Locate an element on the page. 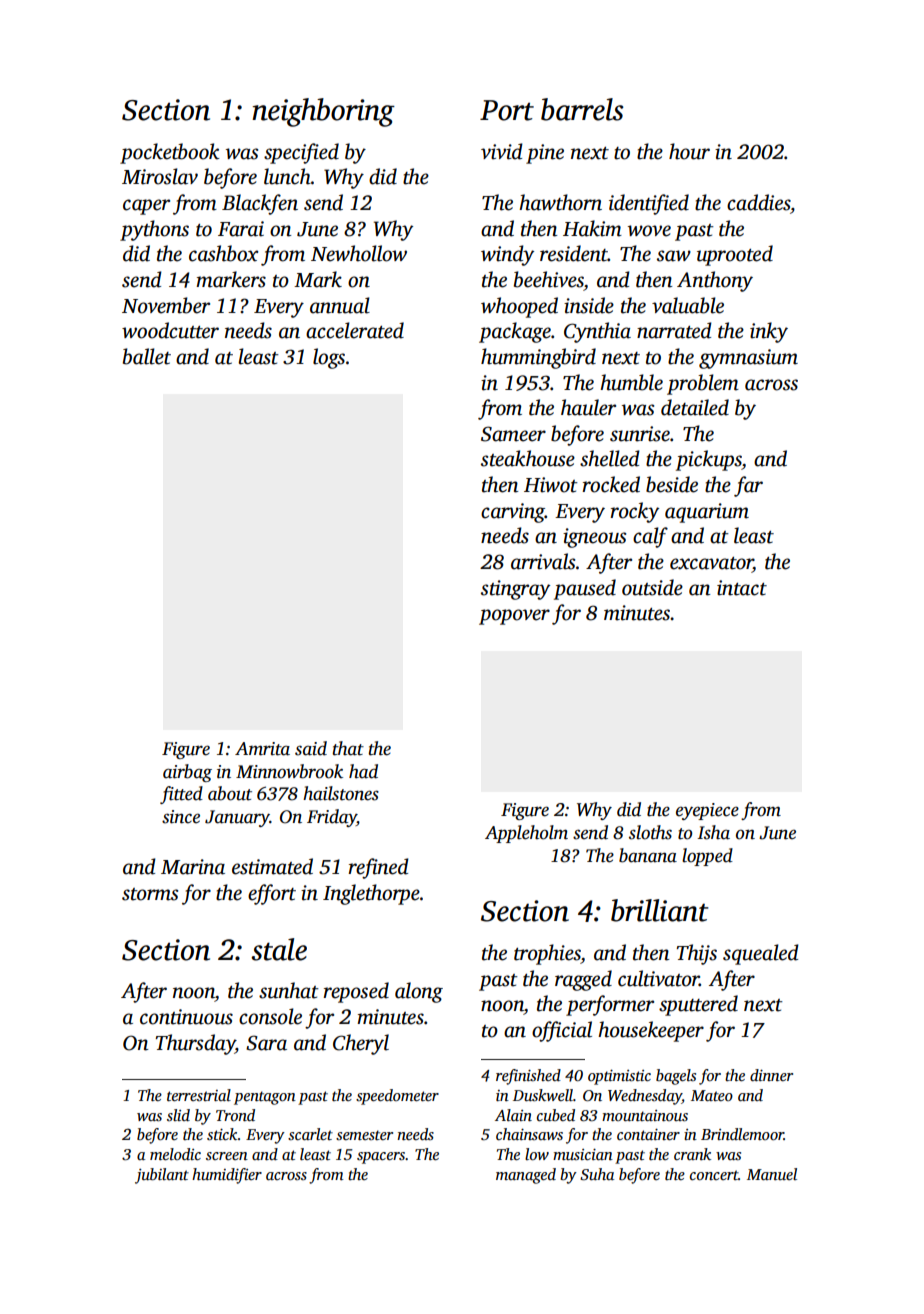 This document has height=1314, width=924. estimated is located at coordinates (272, 866).
